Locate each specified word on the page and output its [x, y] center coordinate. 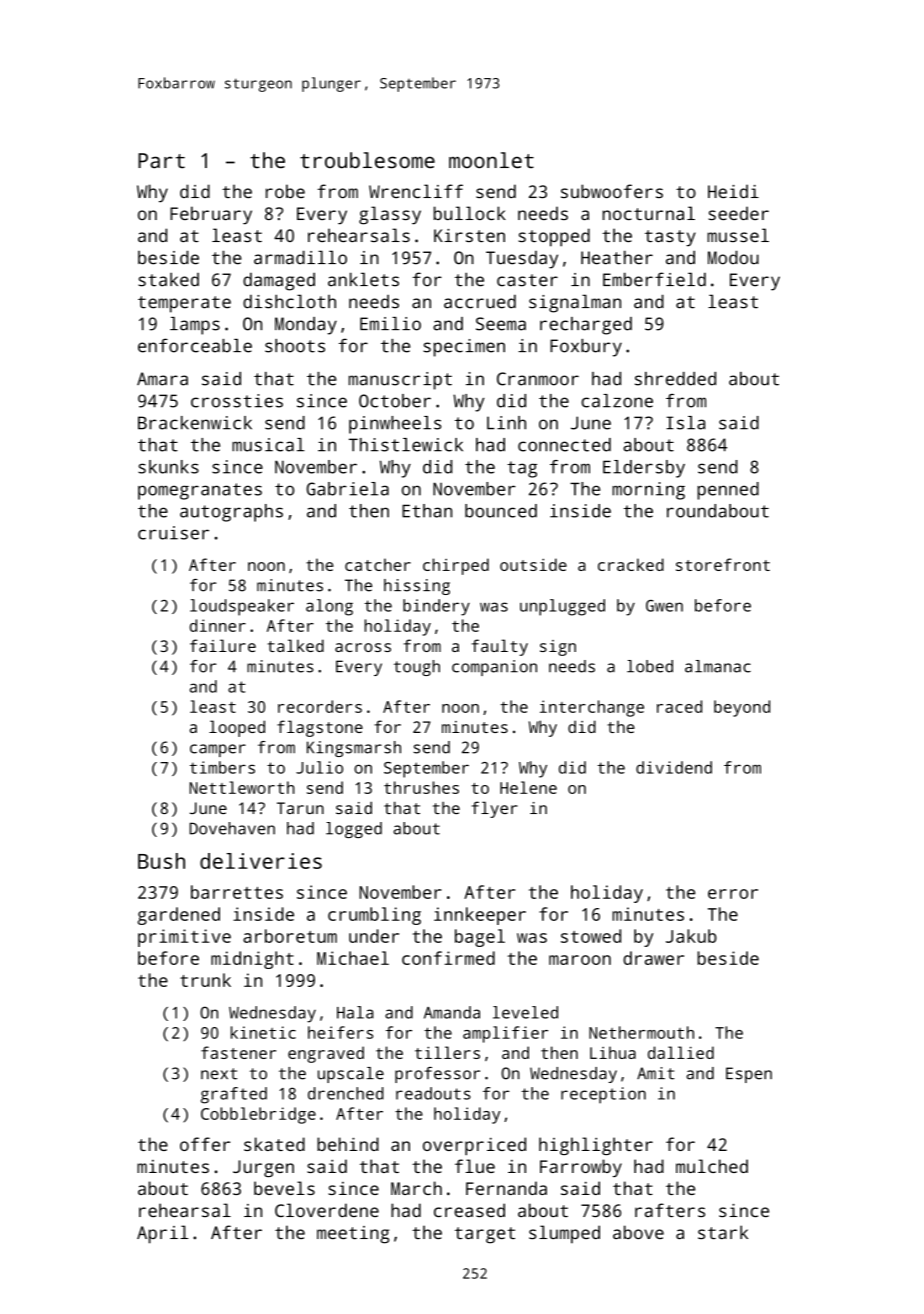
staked [168, 280]
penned [728, 491]
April [162, 1234]
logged [354, 830]
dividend [674, 767]
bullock [470, 213]
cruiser [173, 533]
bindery [436, 607]
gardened [179, 916]
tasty [670, 238]
